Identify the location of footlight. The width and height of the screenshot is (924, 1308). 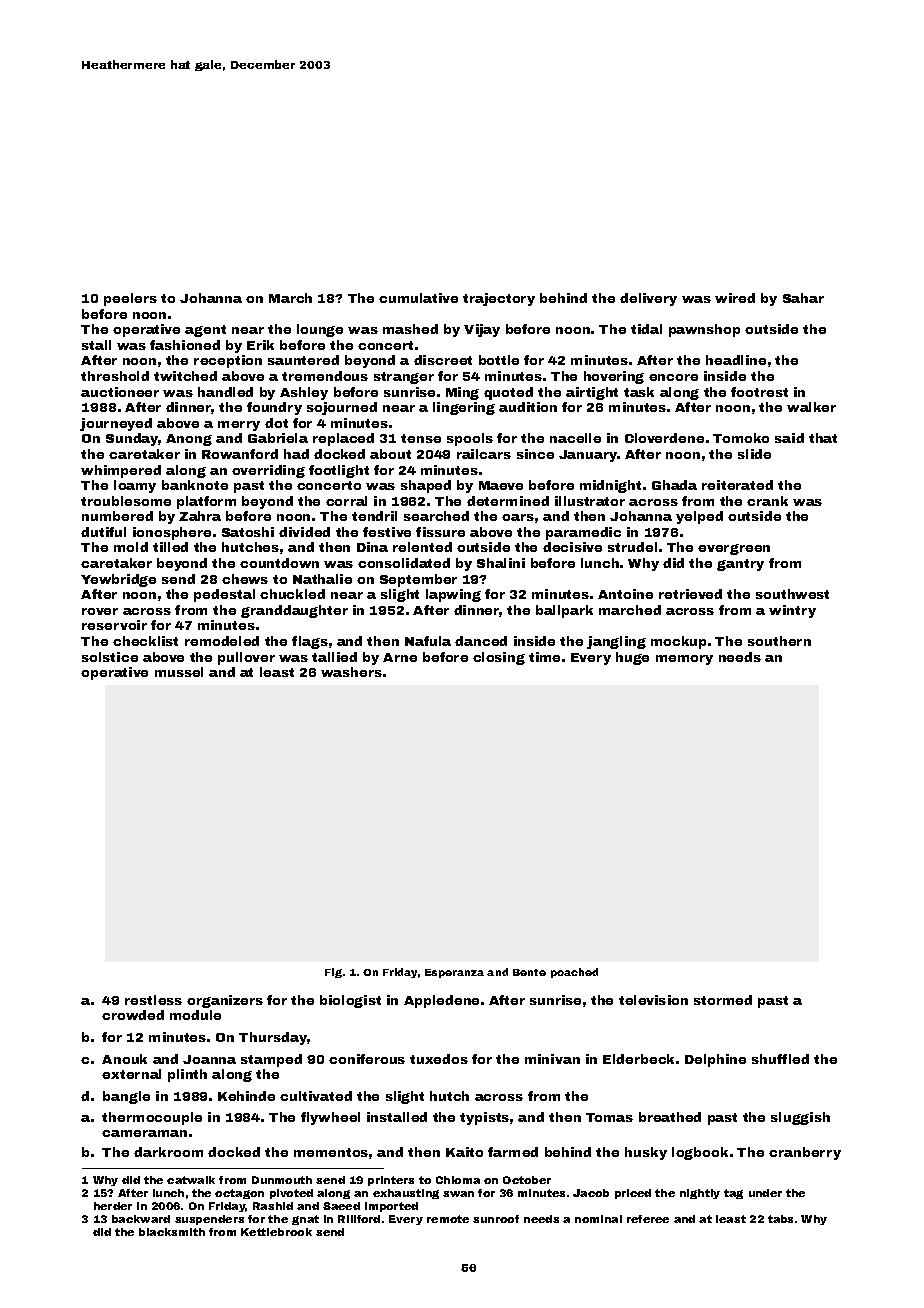
(339, 471).
